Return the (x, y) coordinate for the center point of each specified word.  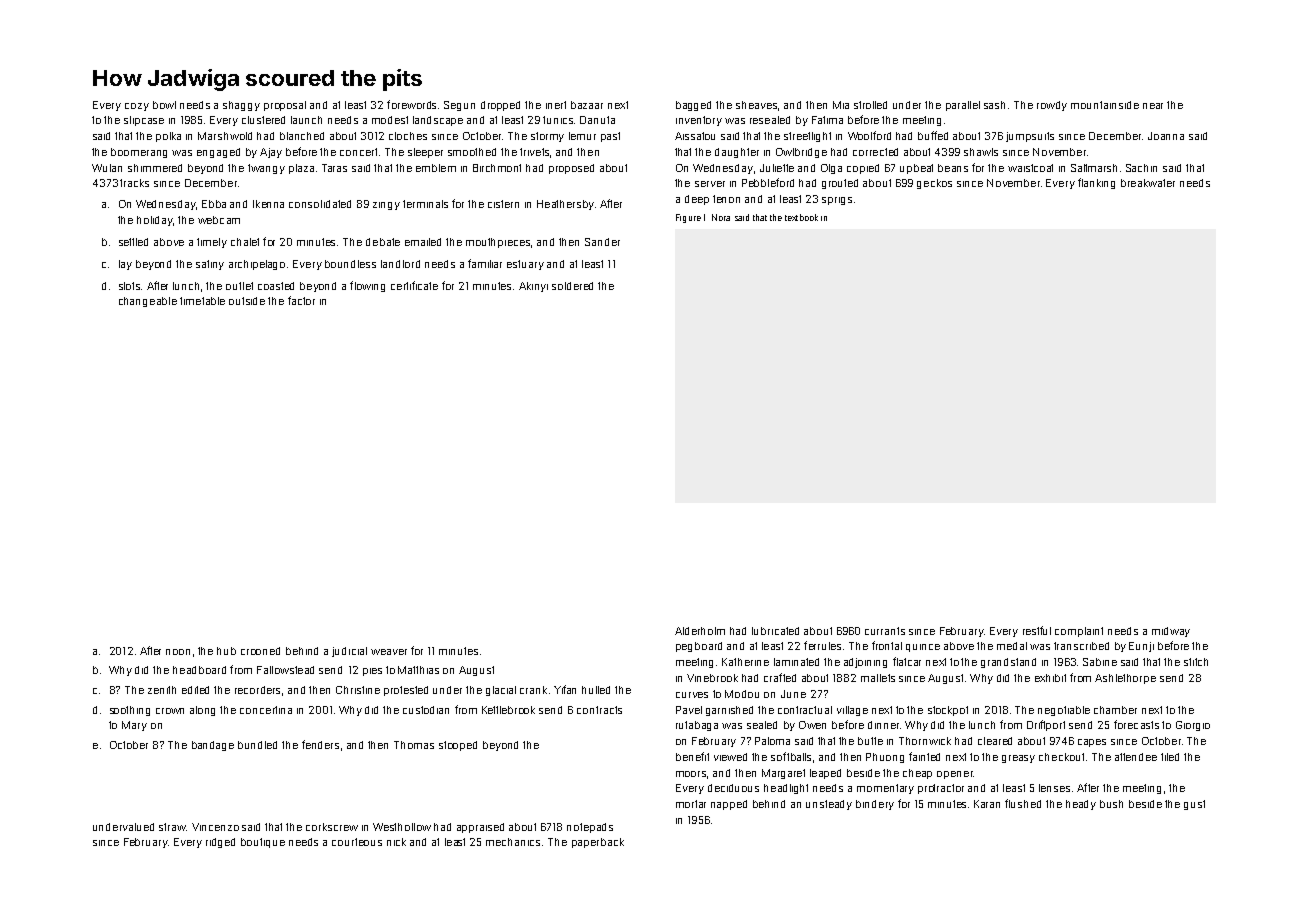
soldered (572, 286)
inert (556, 105)
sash (994, 105)
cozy (137, 107)
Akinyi (533, 287)
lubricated (775, 631)
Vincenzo (215, 827)
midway (1171, 632)
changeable (148, 302)
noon (178, 652)
